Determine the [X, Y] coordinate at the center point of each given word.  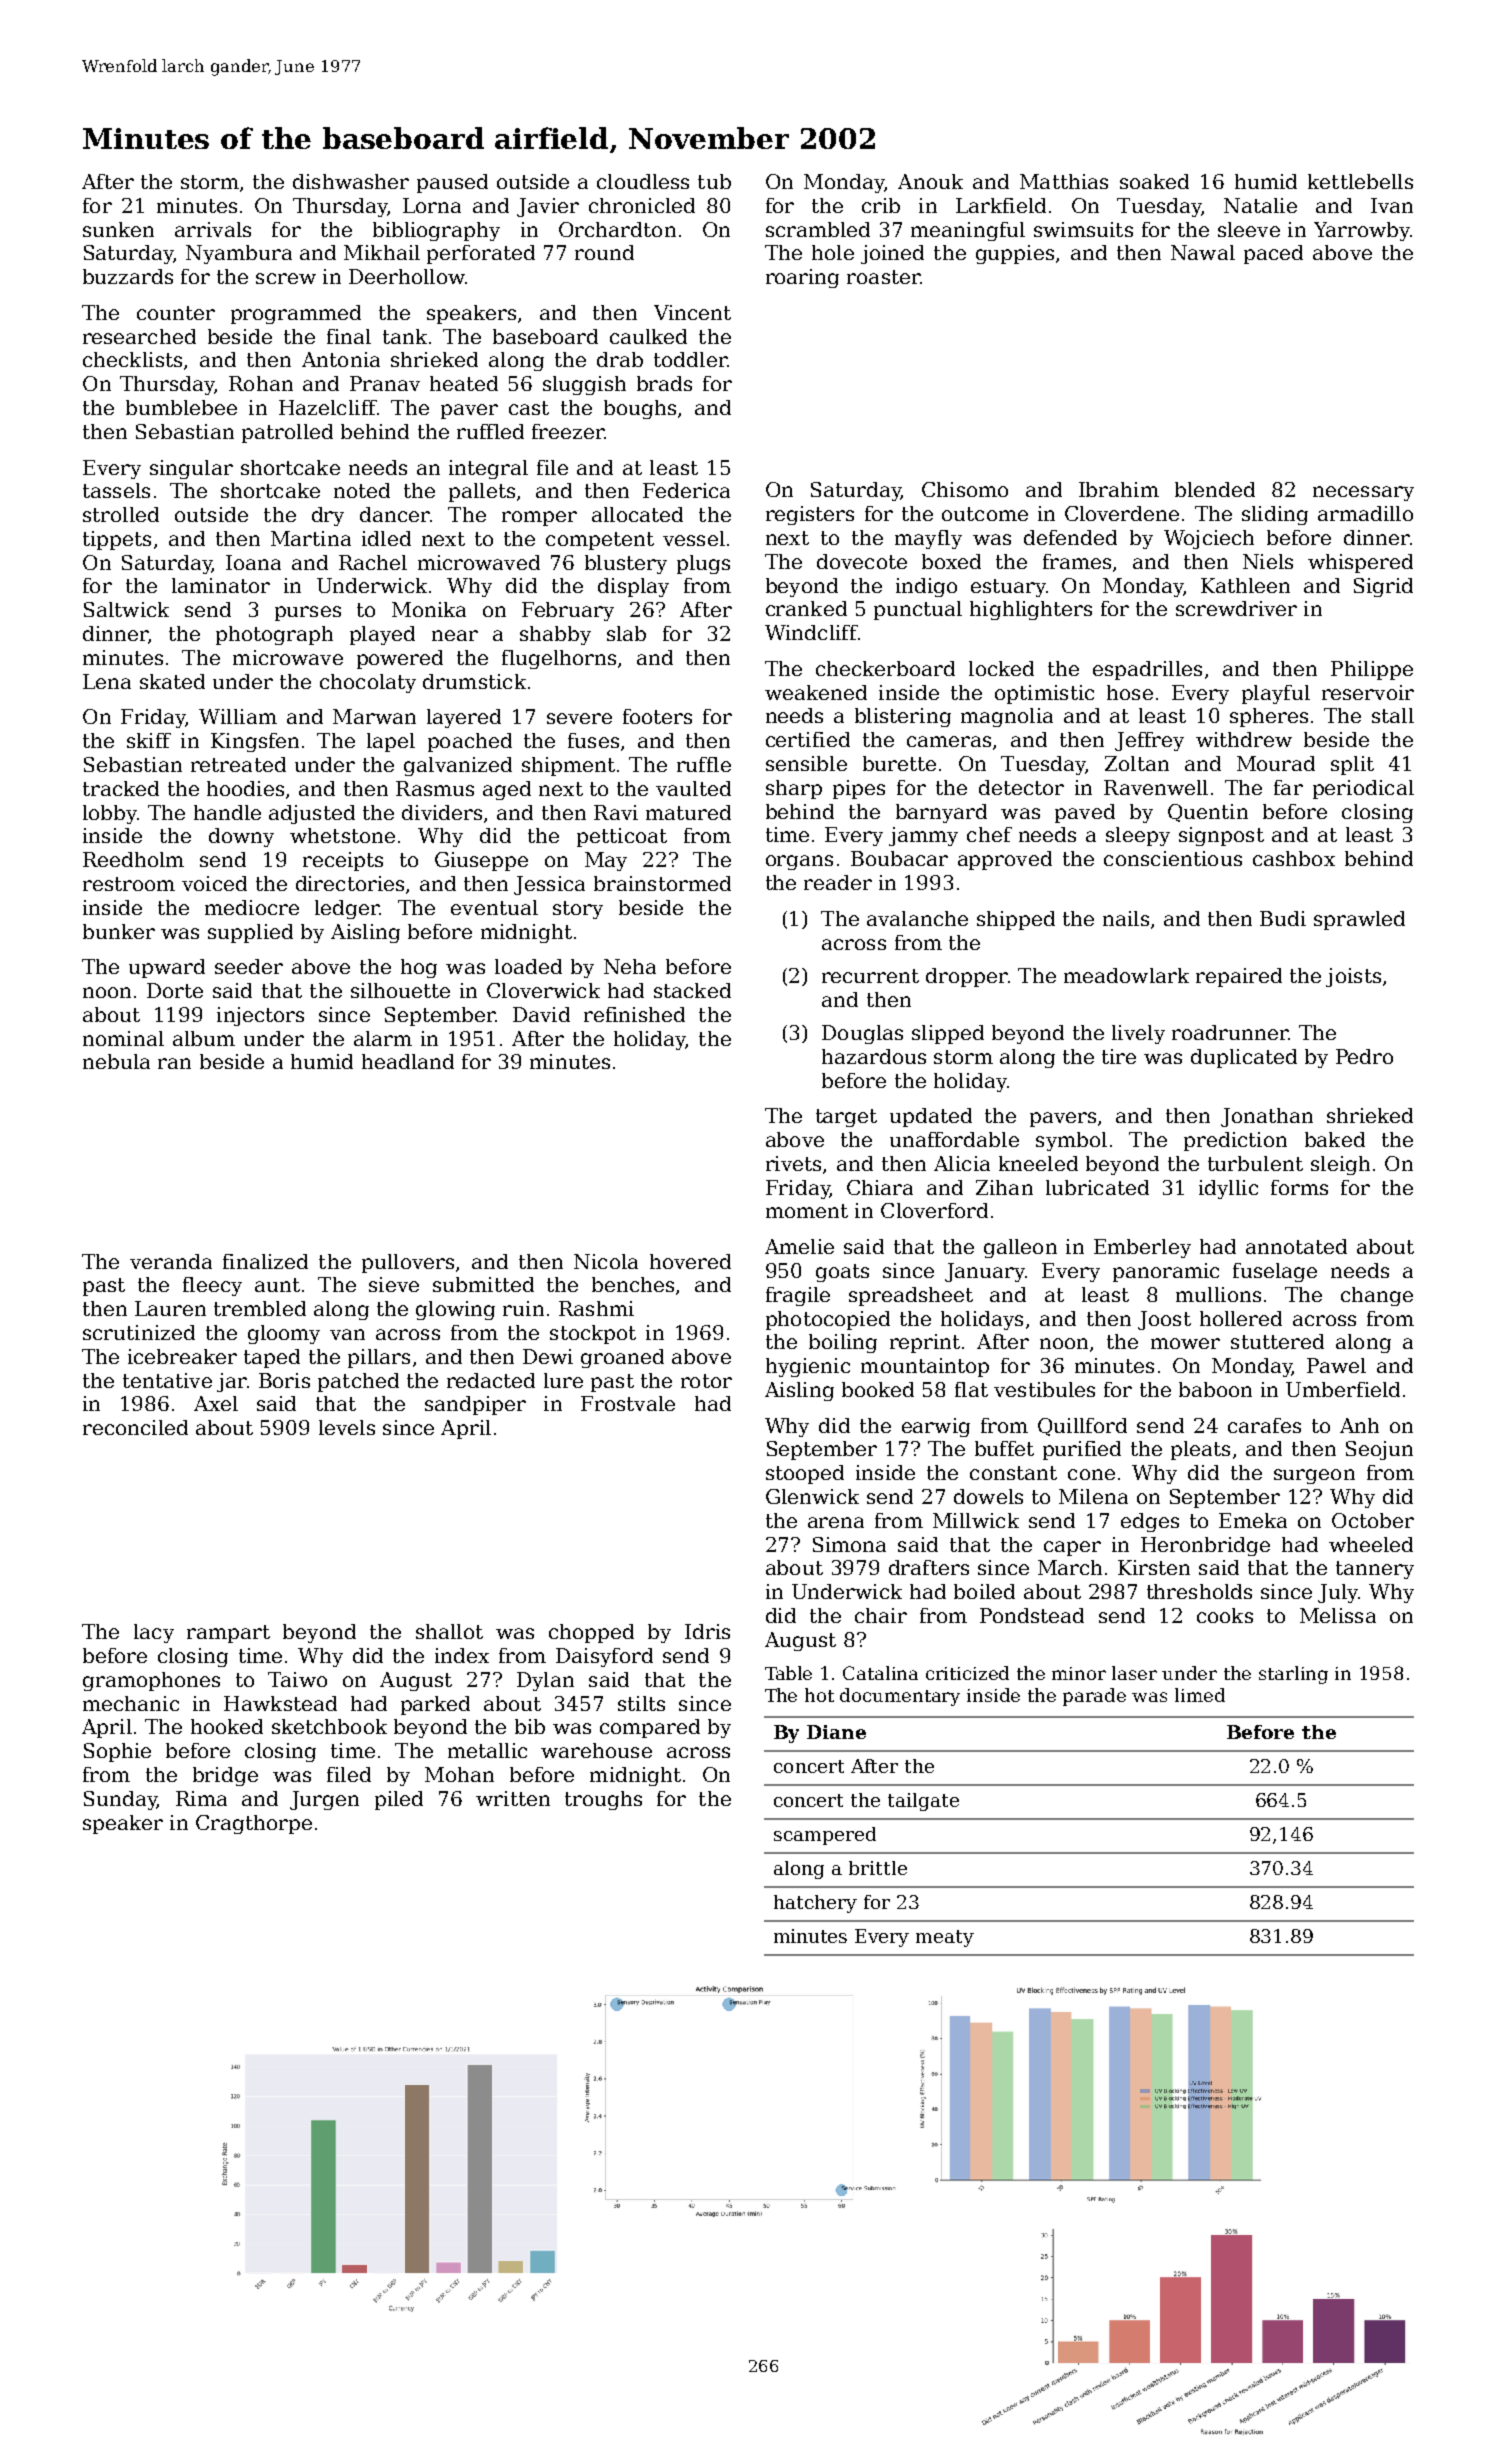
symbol [1071, 1141]
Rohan [261, 383]
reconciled [135, 1427]
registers [810, 515]
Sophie [117, 1752]
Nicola [606, 1261]
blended [1215, 489]
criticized [967, 1673]
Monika [429, 609]
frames [1077, 561]
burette [899, 763]
